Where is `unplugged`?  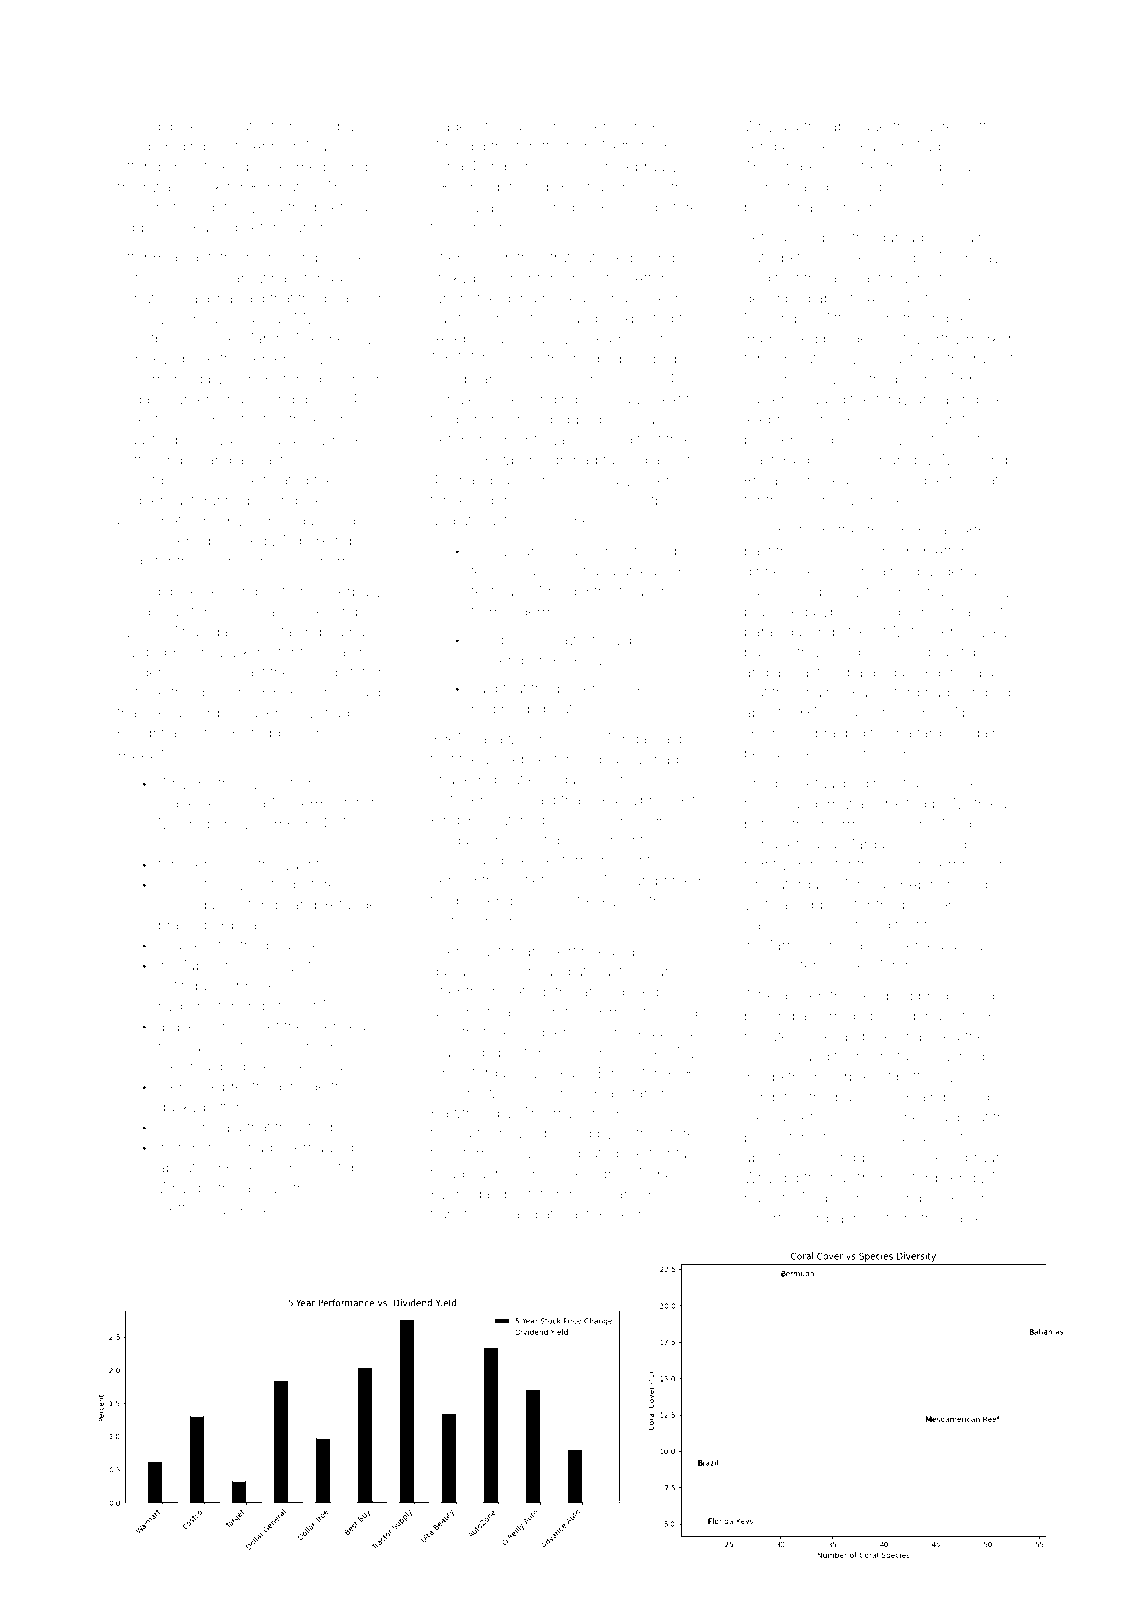 unplugged is located at coordinates (467, 862).
